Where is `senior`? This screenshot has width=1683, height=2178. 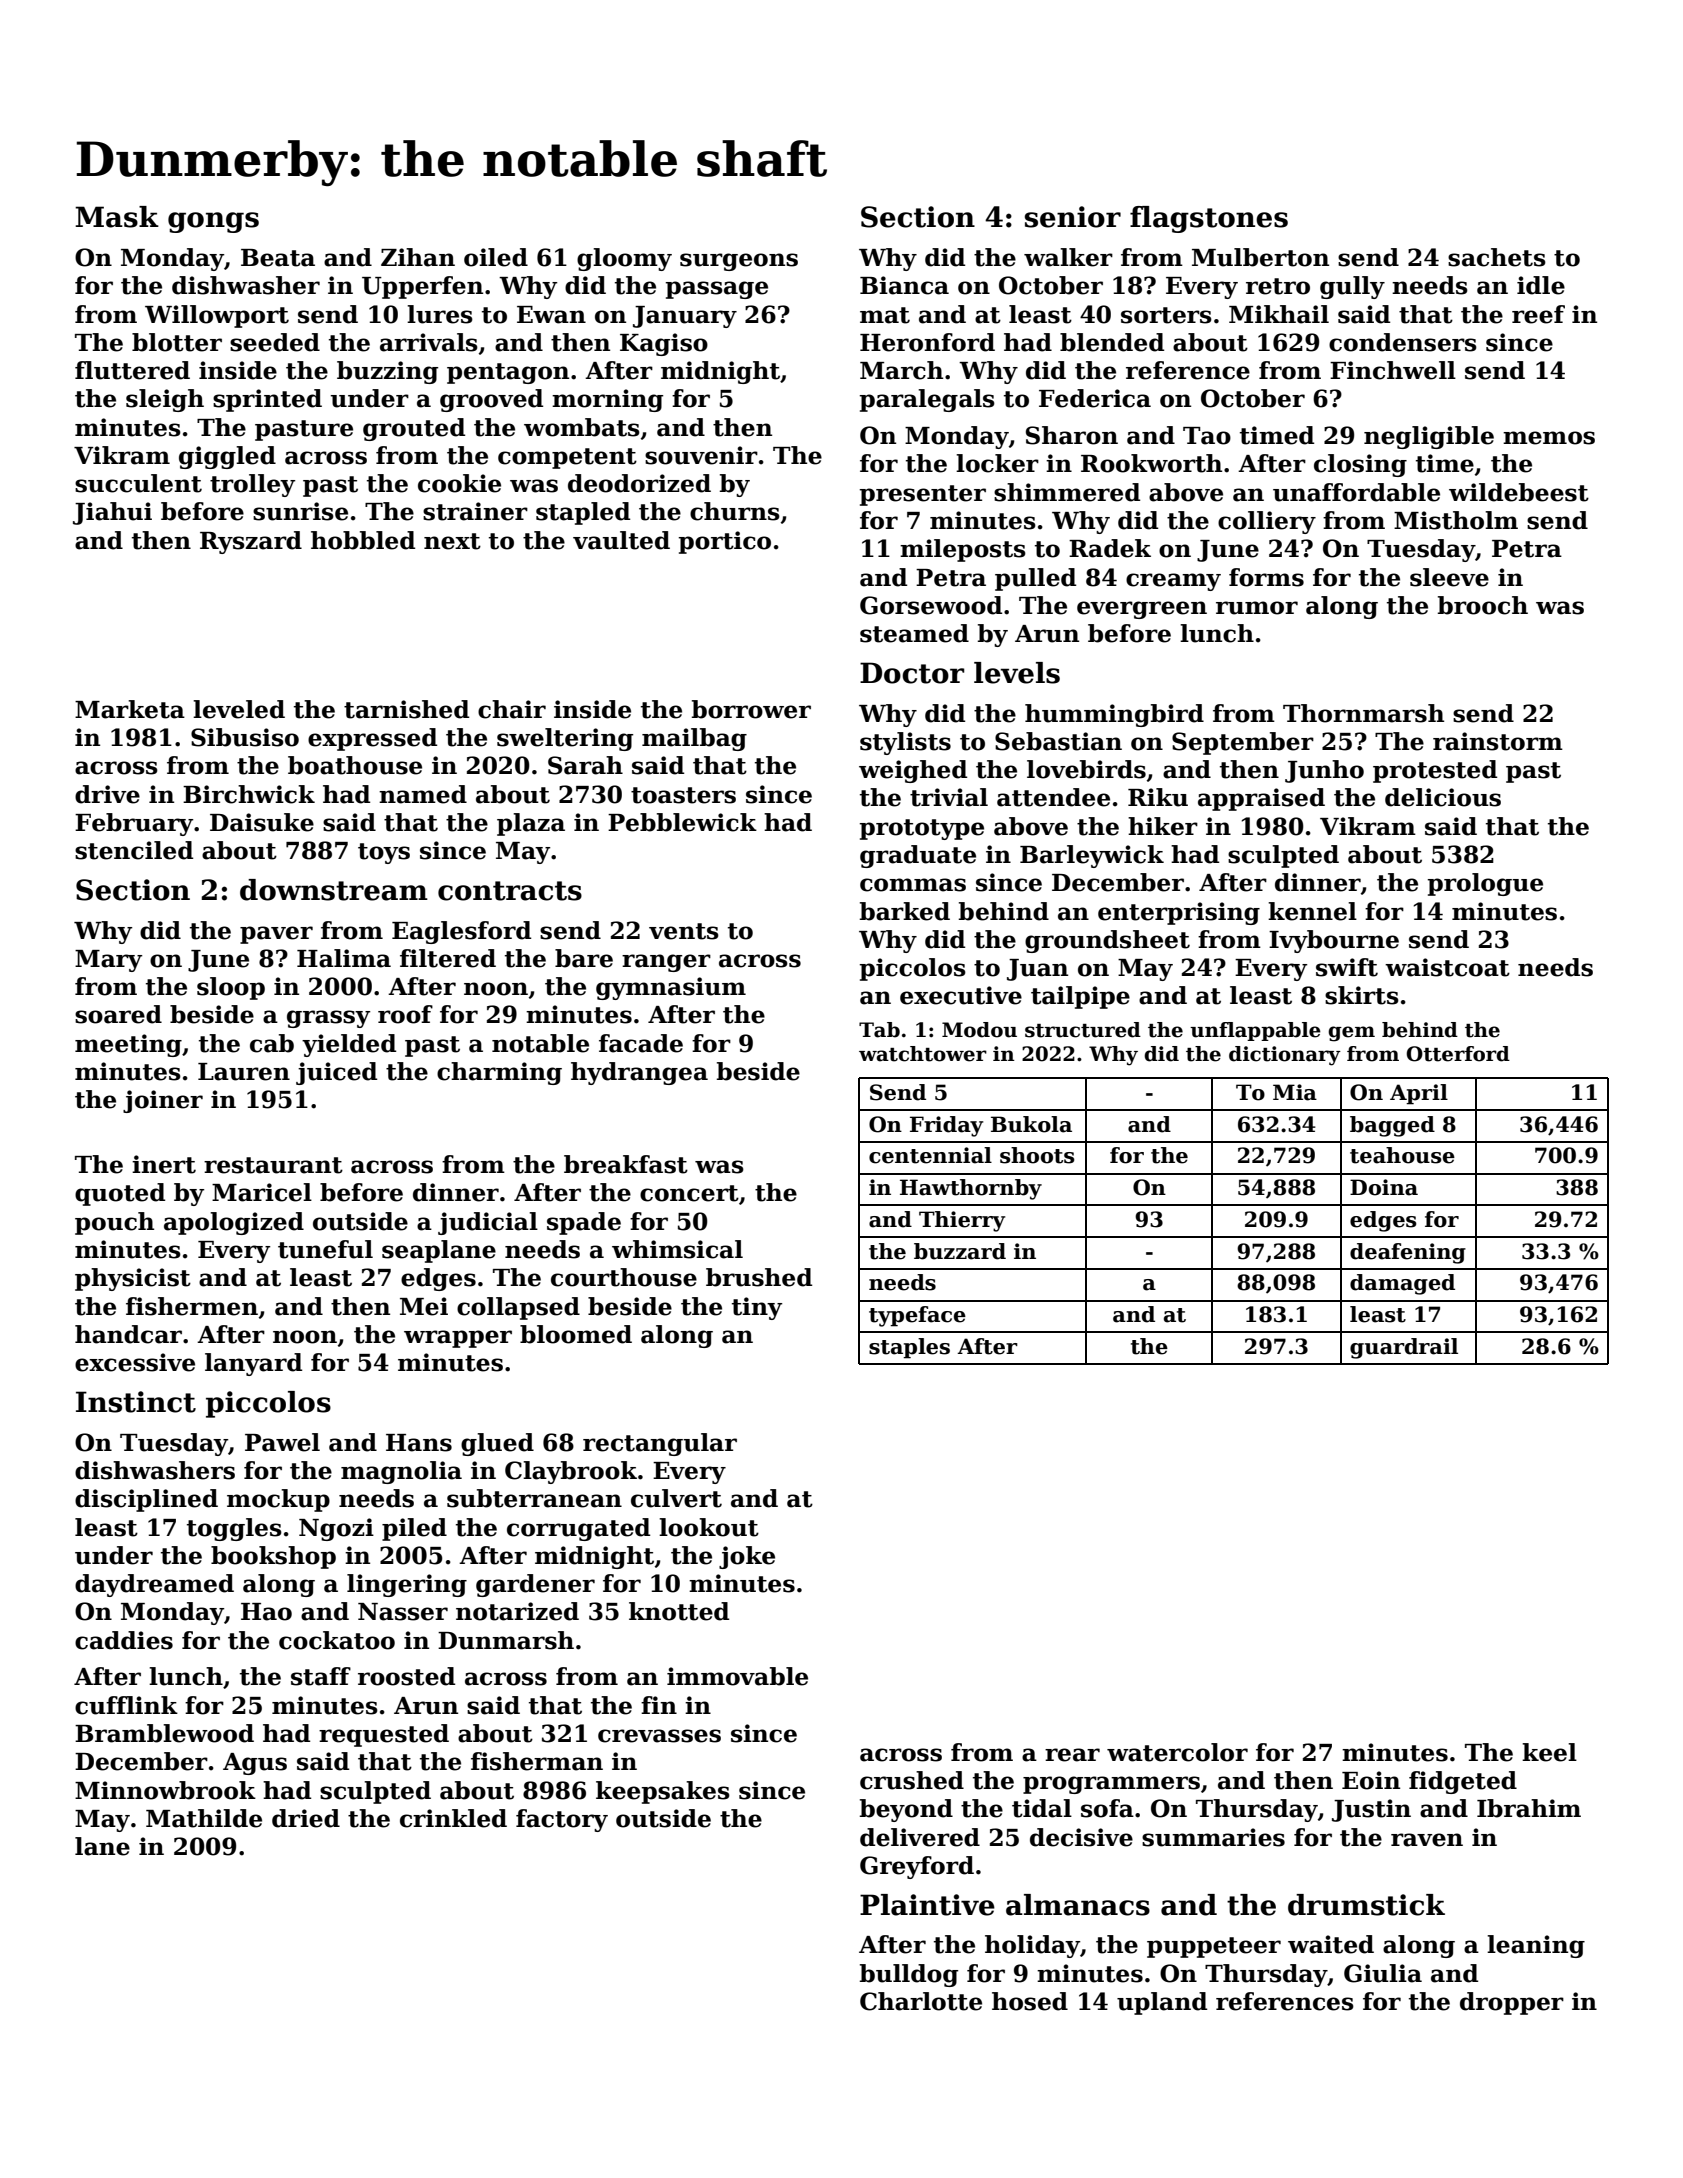 senior is located at coordinates (1073, 217).
